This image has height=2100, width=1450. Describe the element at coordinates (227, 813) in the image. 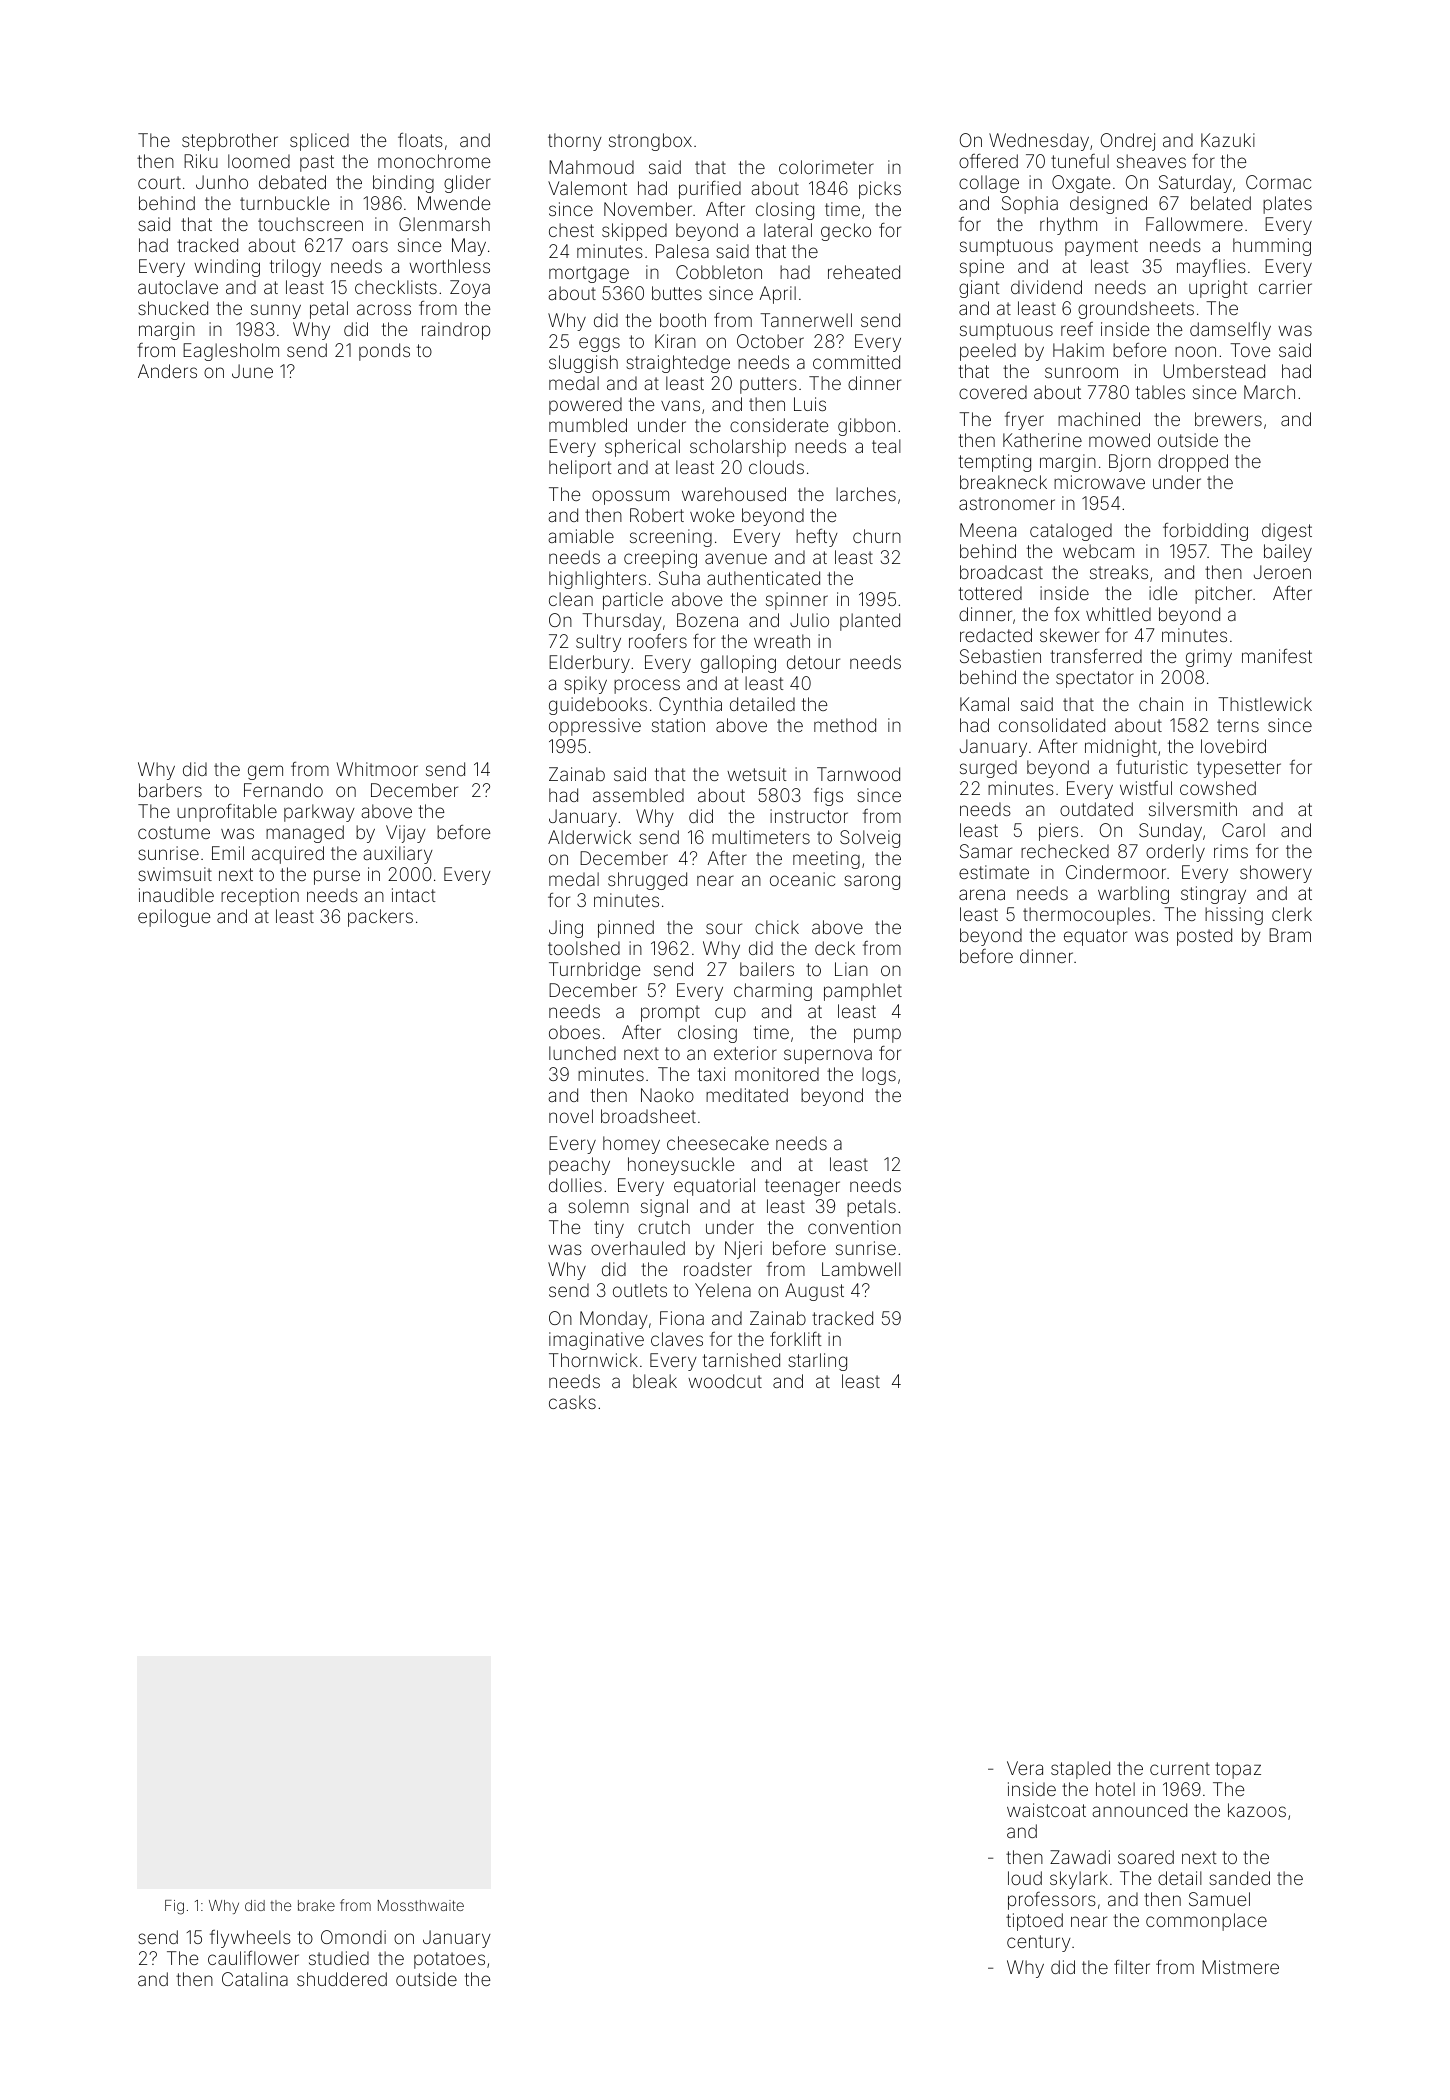

I see `unprofitable` at that location.
